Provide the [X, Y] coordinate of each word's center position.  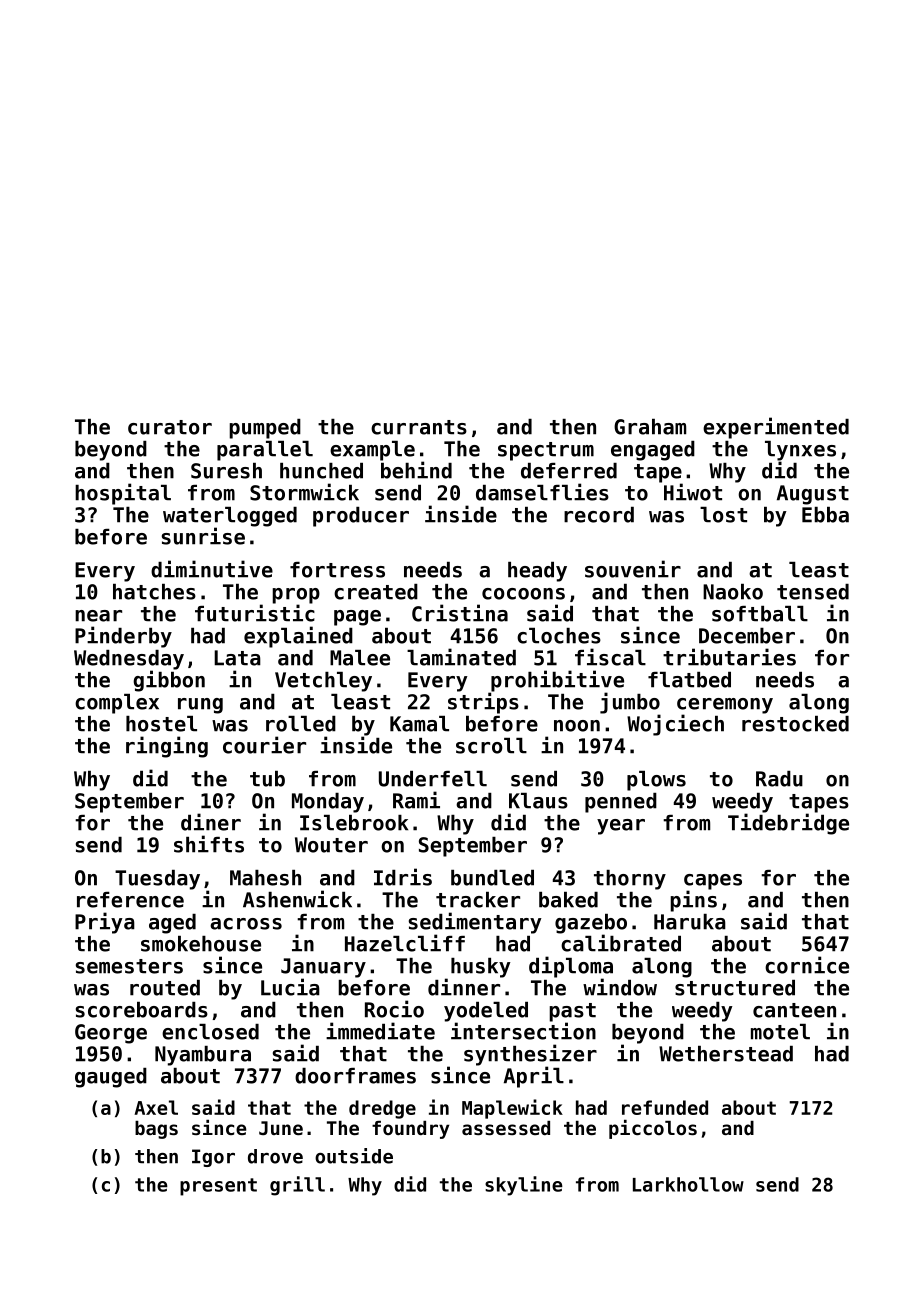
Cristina [460, 613]
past [572, 1012]
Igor [213, 1158]
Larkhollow [688, 1184]
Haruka [690, 922]
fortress [337, 570]
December [747, 636]
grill [297, 1186]
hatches [154, 592]
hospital [123, 494]
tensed [813, 592]
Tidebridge [788, 824]
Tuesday [157, 880]
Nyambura [203, 1056]
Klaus [538, 801]
